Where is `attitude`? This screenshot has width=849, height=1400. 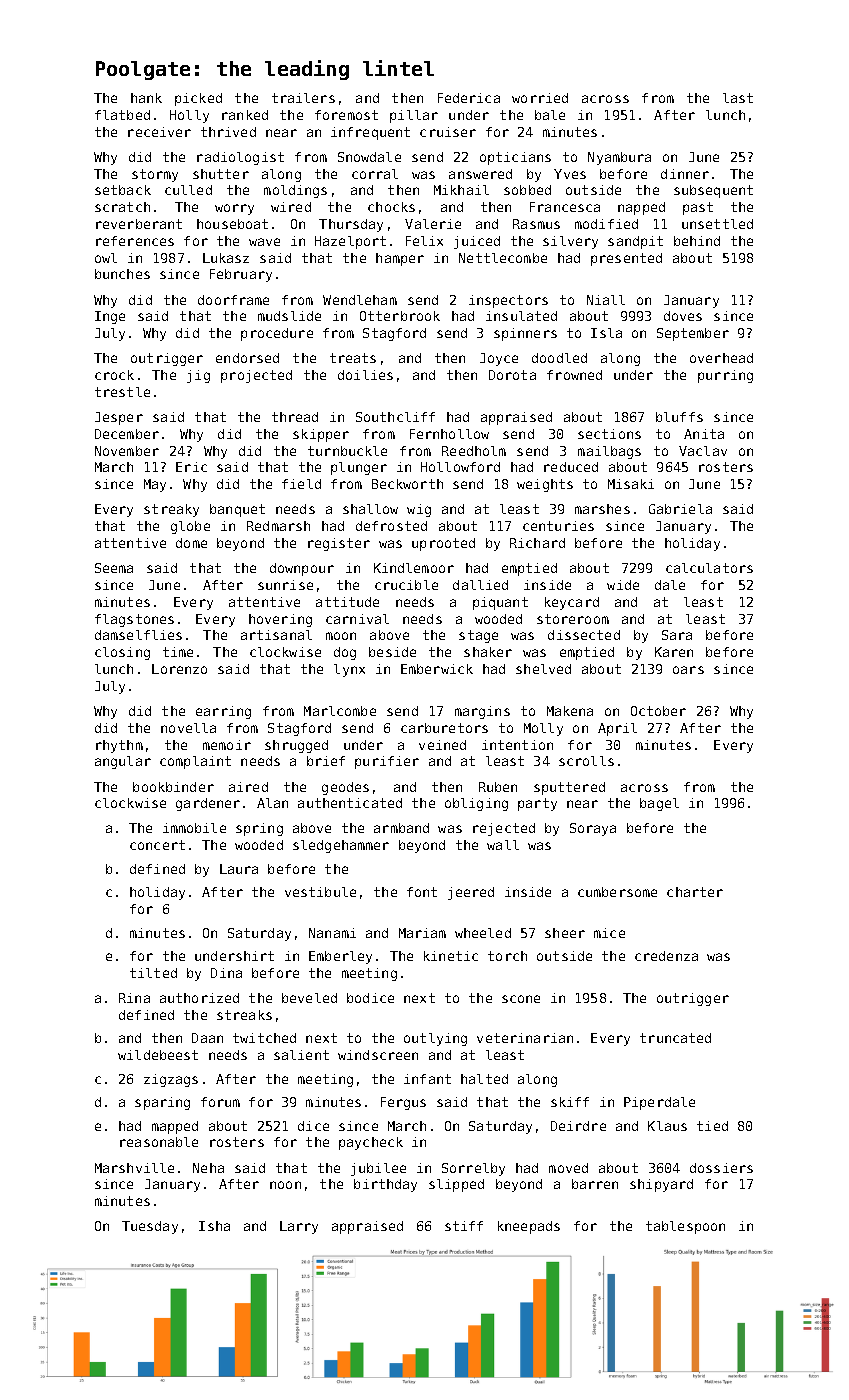
attitude is located at coordinates (347, 602).
